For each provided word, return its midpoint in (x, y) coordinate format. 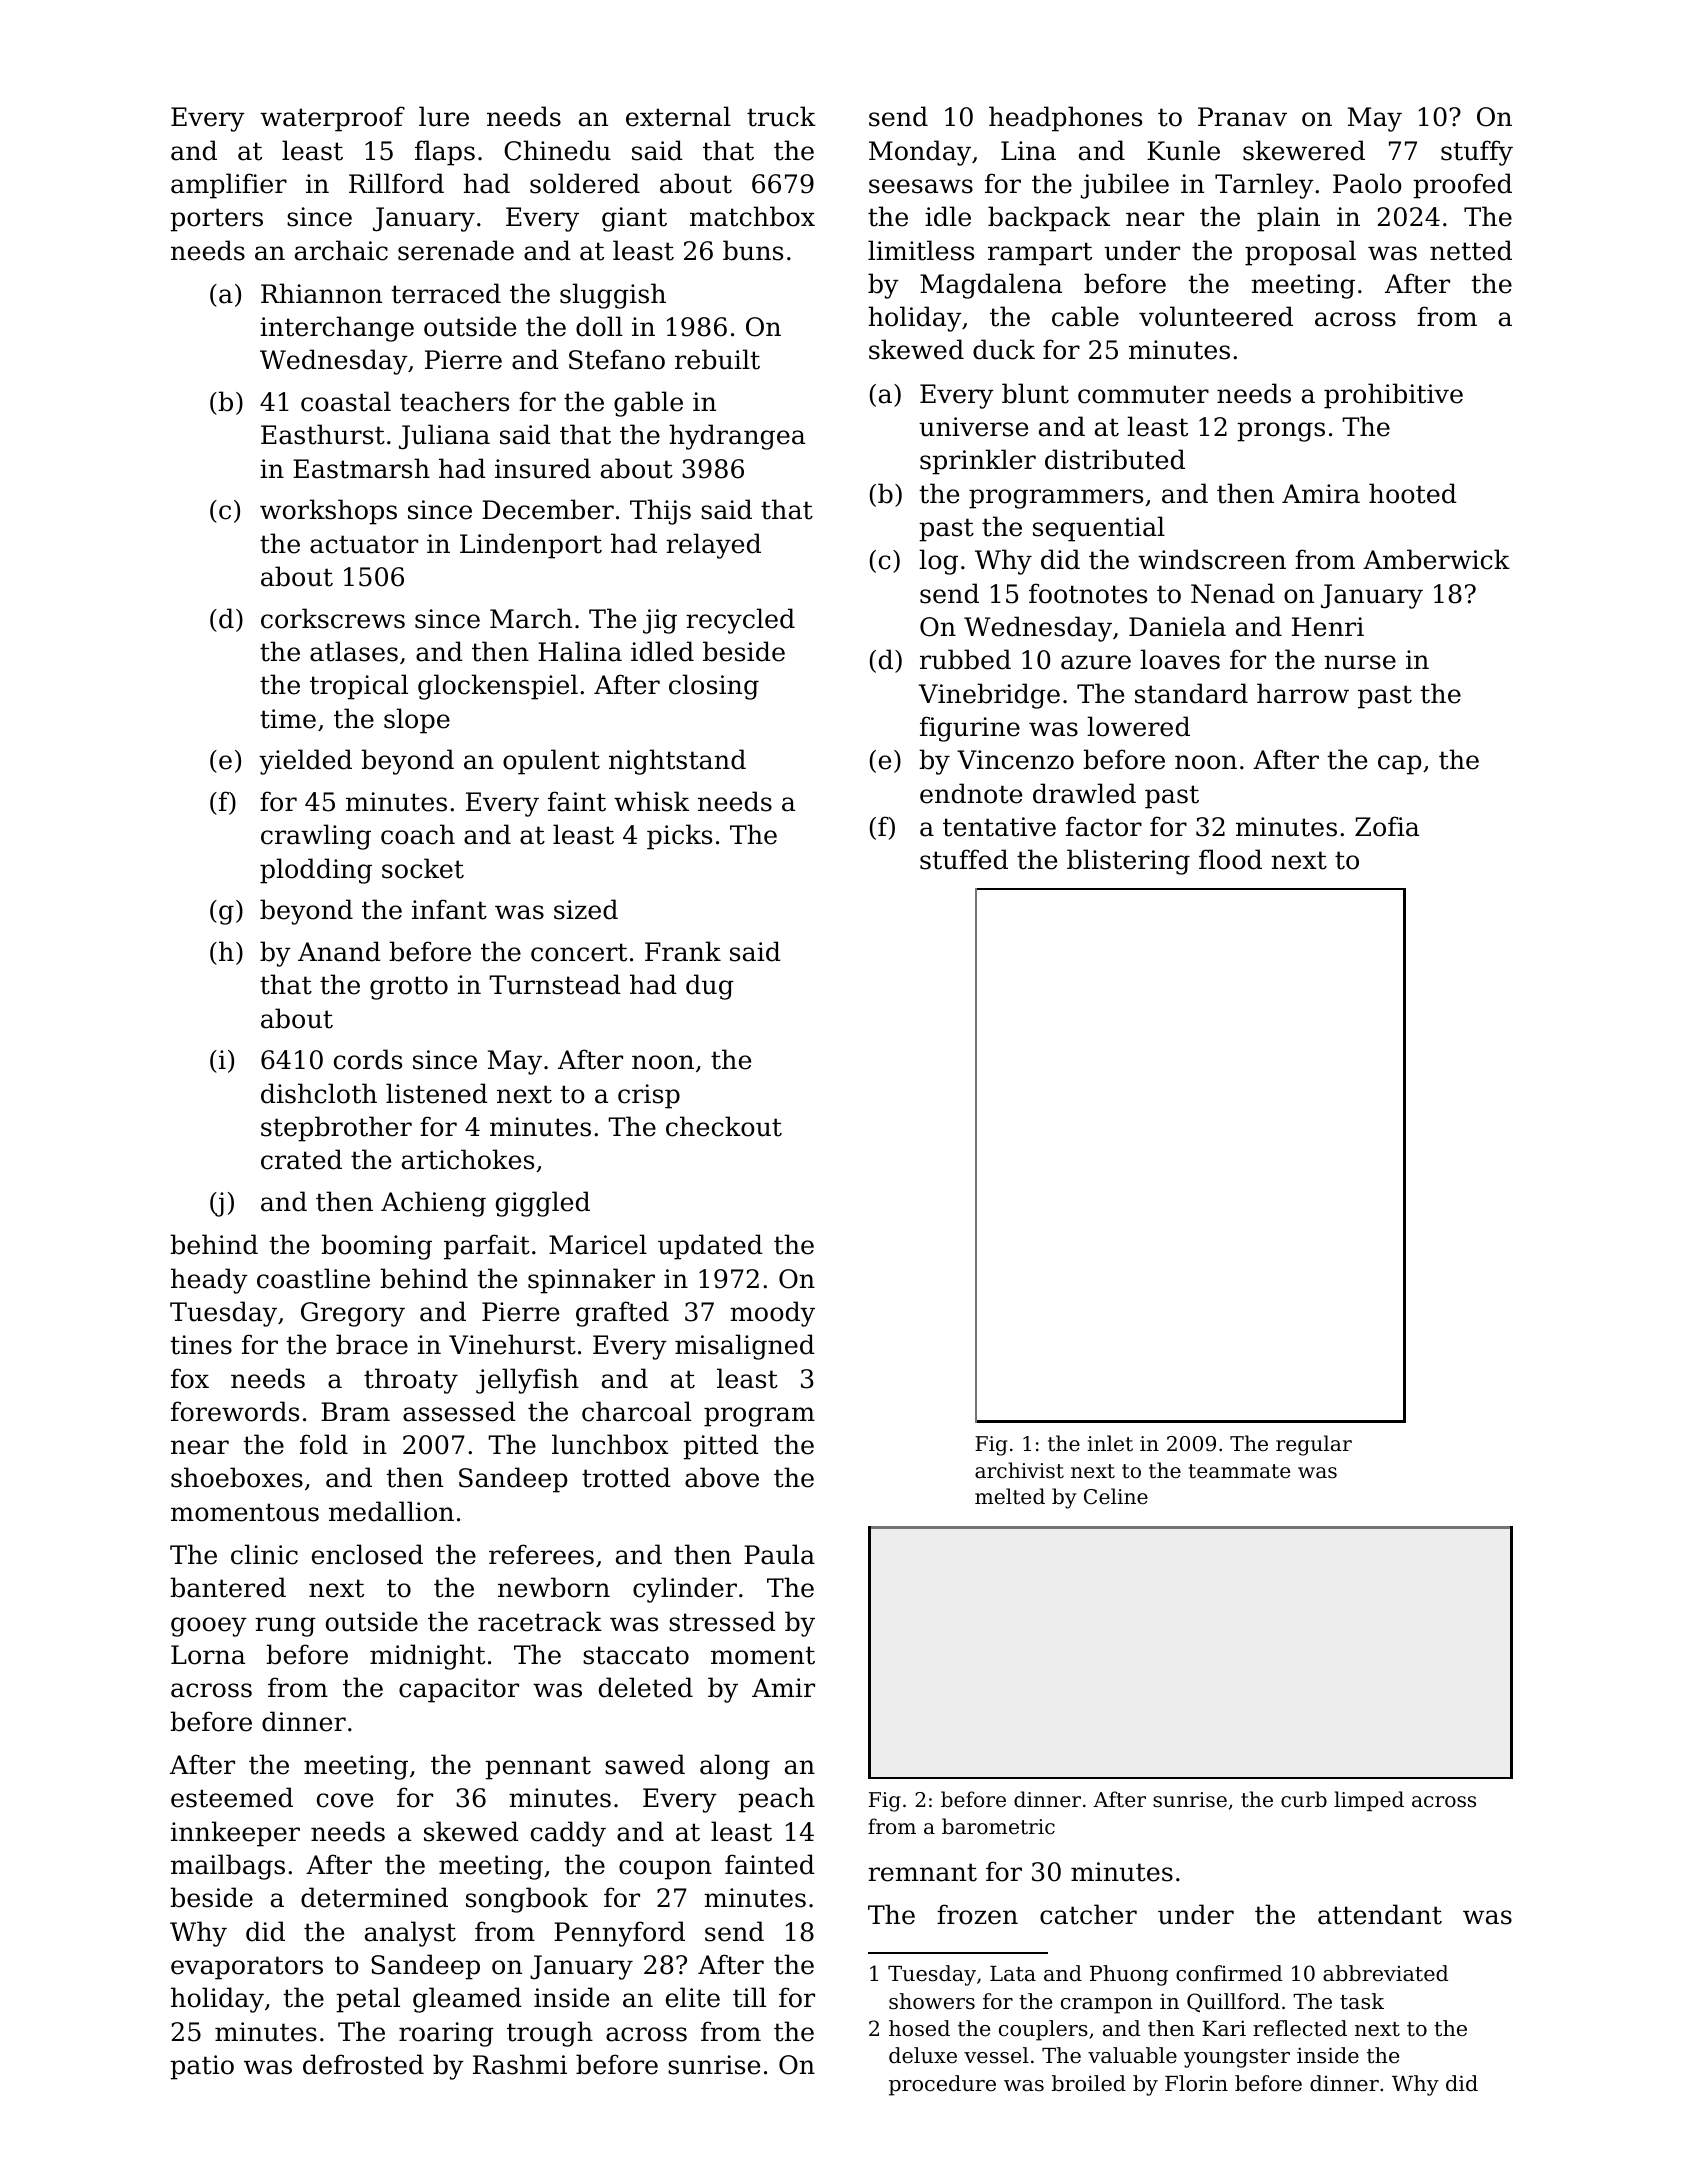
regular (1314, 1445)
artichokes (468, 1159)
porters (216, 220)
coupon (665, 1870)
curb (1304, 1799)
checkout (724, 1126)
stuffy (1477, 153)
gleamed (467, 2000)
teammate (1239, 1471)
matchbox (752, 216)
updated (710, 1247)
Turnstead (555, 984)
